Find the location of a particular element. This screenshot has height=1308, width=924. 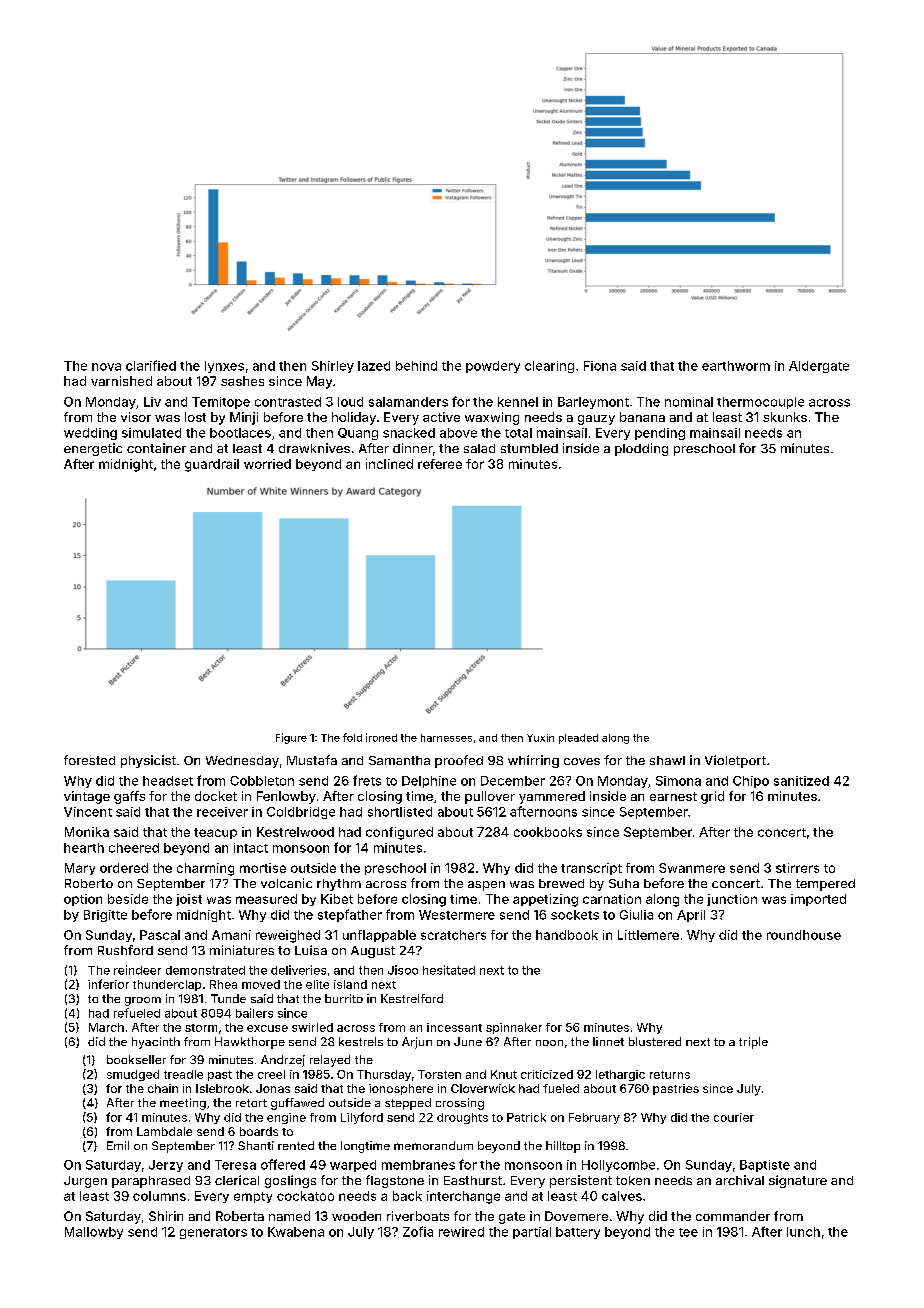

sanitized is located at coordinates (801, 781).
